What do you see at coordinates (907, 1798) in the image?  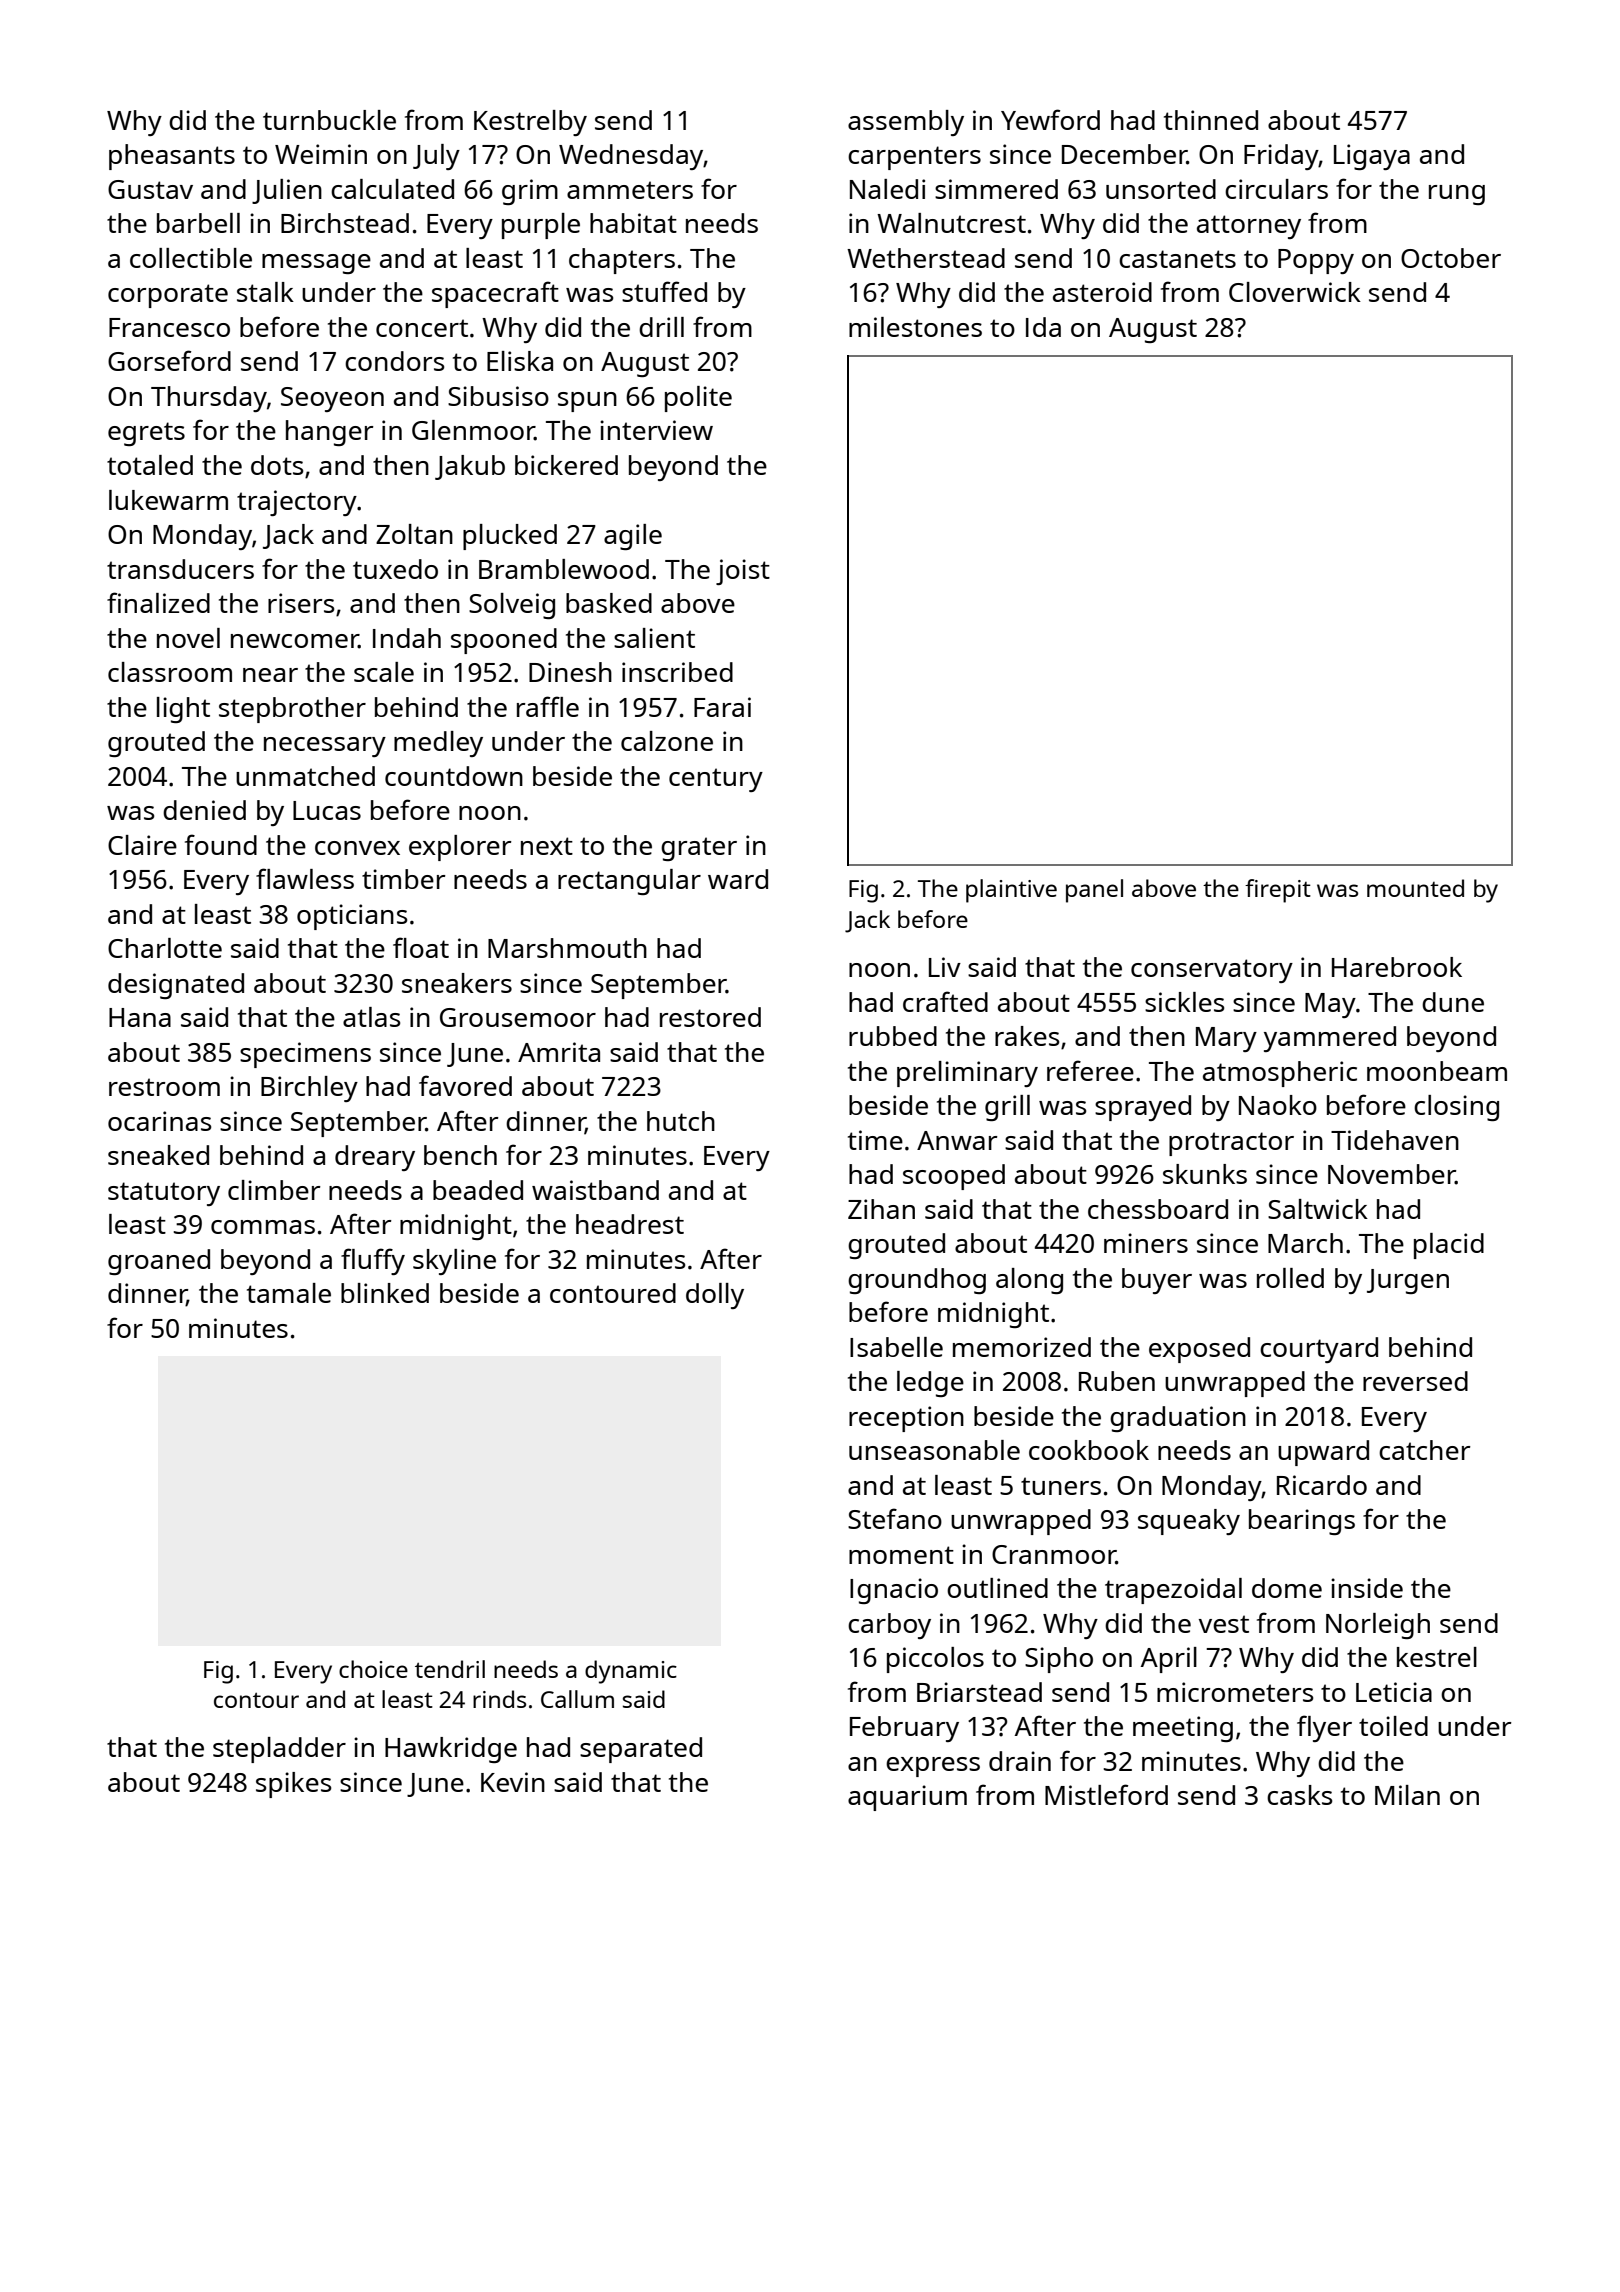 I see `aquarium` at bounding box center [907, 1798].
